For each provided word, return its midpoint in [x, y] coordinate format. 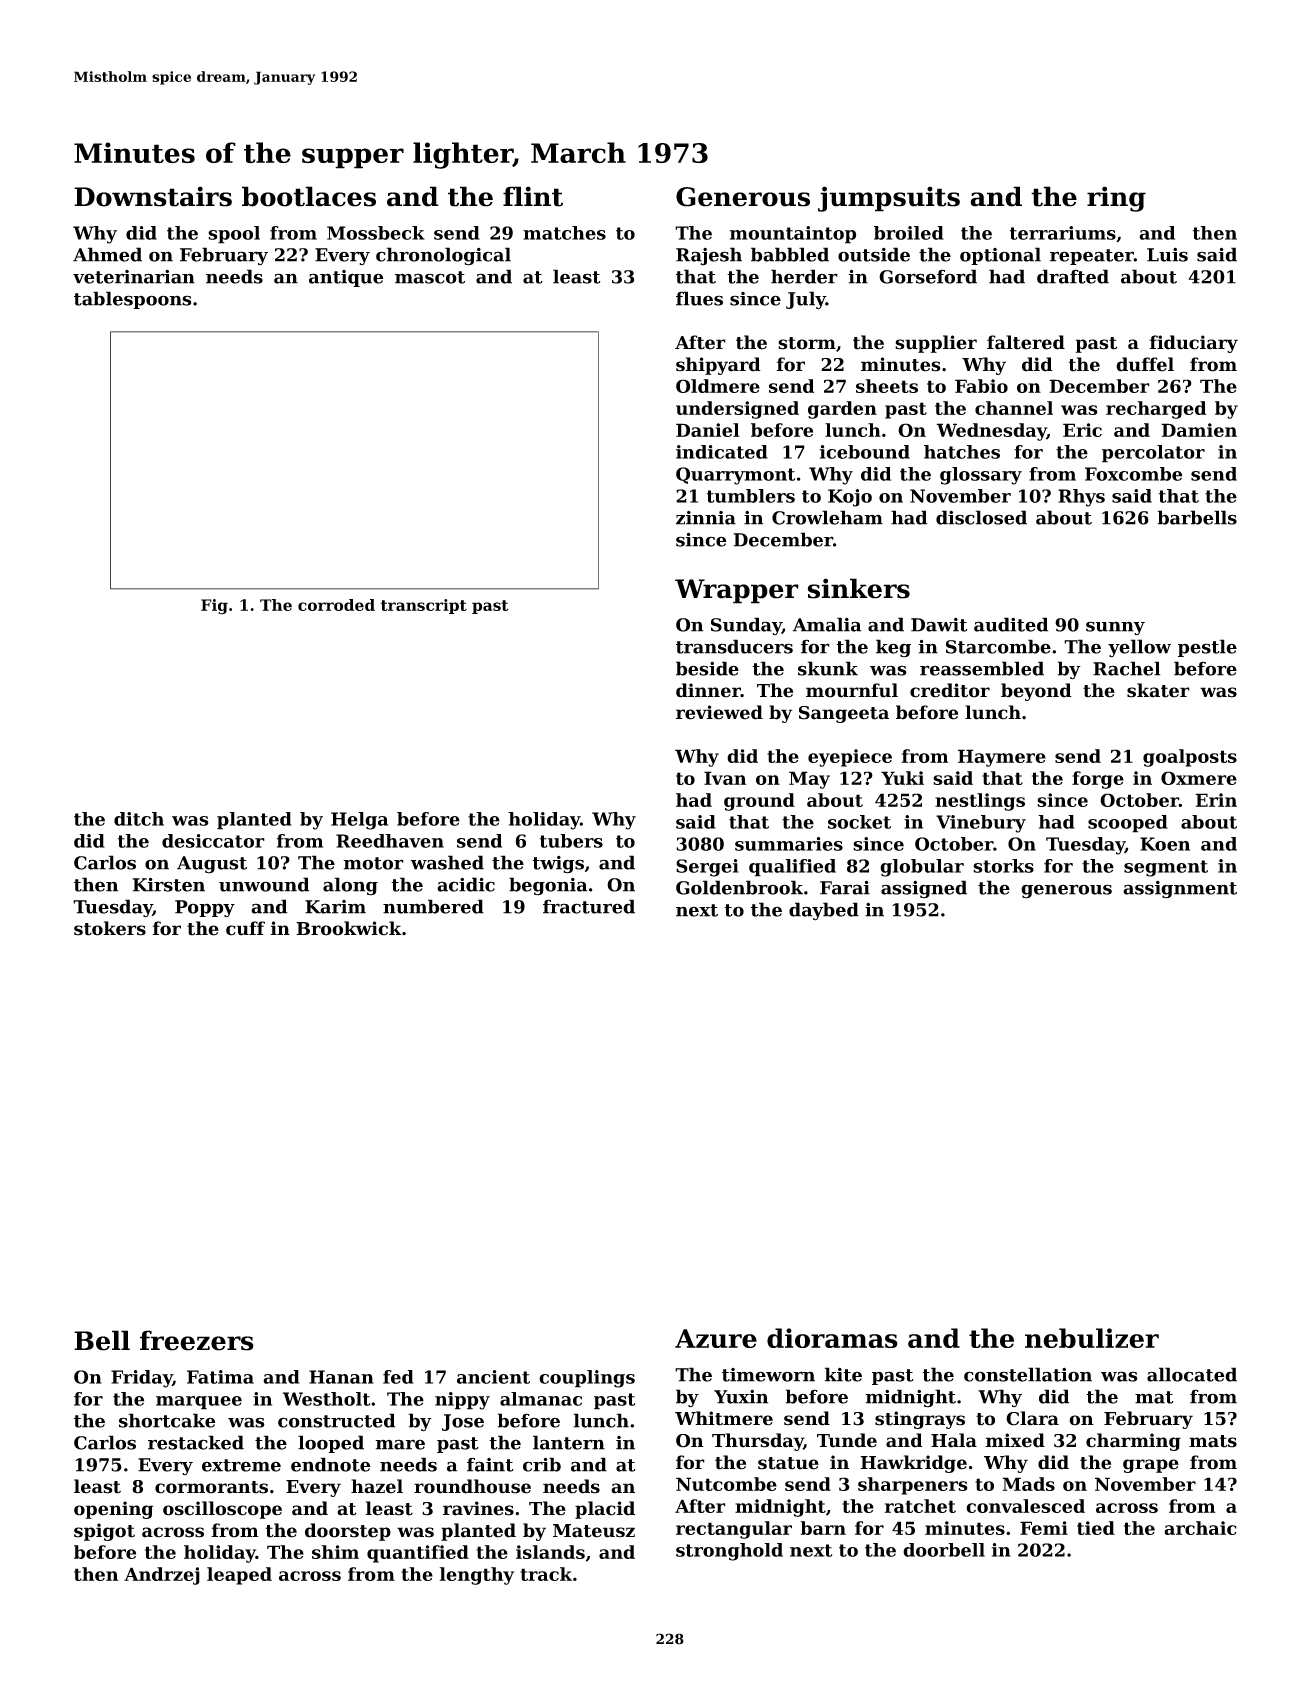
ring [1116, 199]
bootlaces [309, 196]
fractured [589, 906]
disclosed [981, 517]
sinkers [858, 588]
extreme [241, 1465]
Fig [214, 607]
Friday [142, 1379]
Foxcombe [1133, 474]
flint [533, 196]
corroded [336, 605]
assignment [1180, 890]
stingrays [920, 1420]
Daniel [707, 430]
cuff [245, 928]
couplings [587, 1379]
